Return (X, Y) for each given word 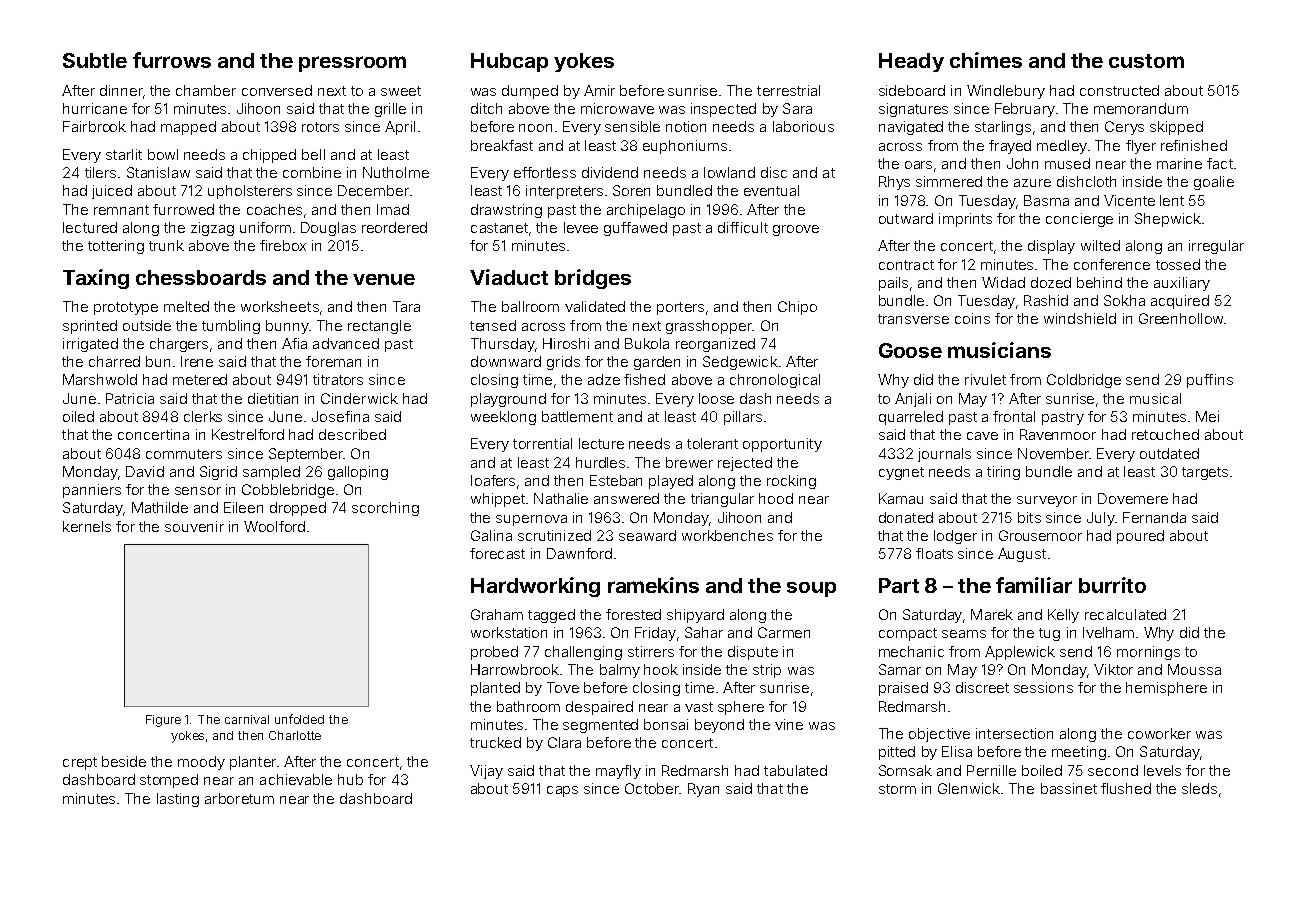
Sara (797, 108)
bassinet (1069, 788)
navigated (911, 128)
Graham (497, 614)
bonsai (666, 724)
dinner (121, 90)
